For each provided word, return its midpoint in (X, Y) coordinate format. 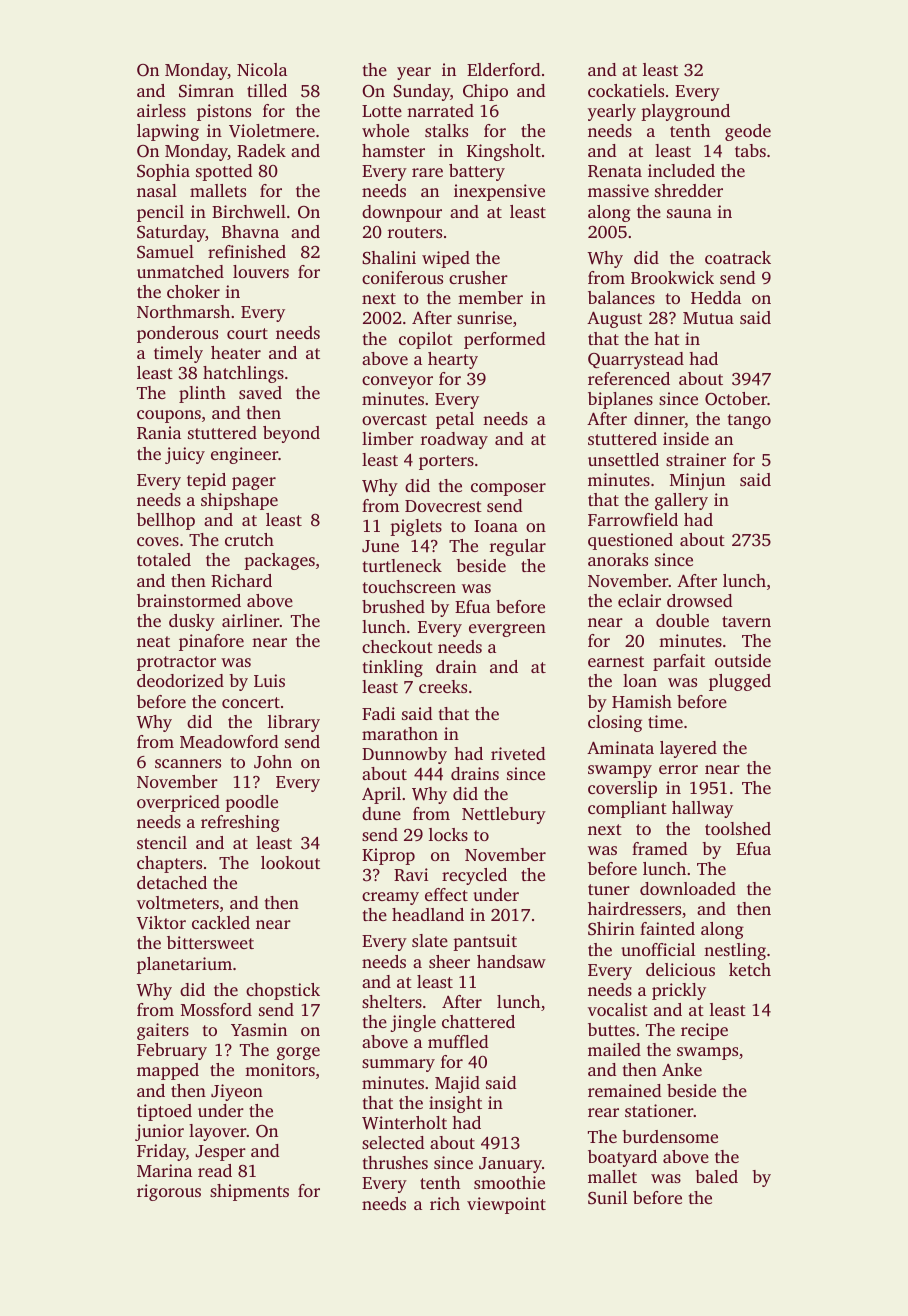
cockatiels (626, 90)
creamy (390, 898)
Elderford (503, 69)
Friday (161, 1152)
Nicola (262, 69)
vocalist (618, 1009)
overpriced (178, 803)
